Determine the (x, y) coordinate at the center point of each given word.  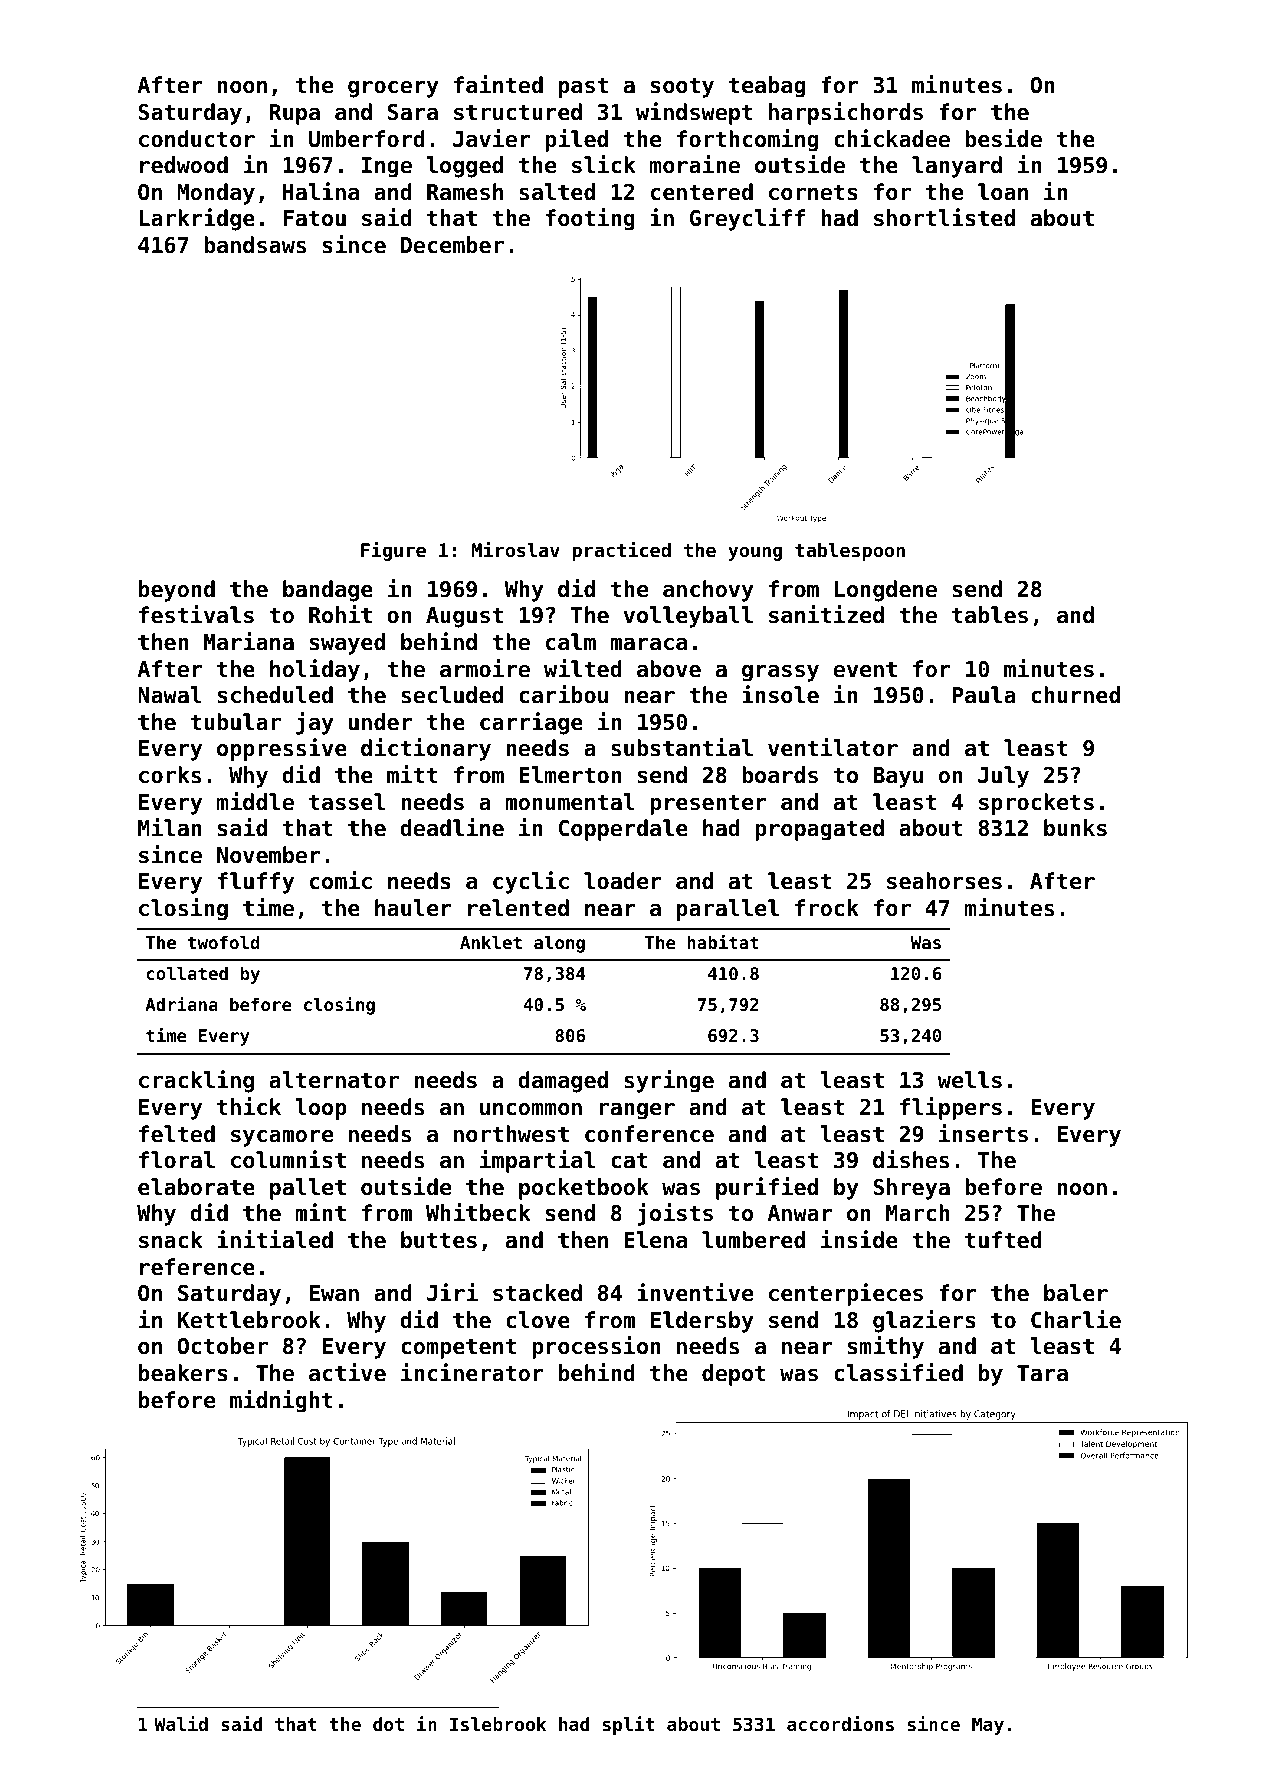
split (628, 1725)
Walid (181, 1723)
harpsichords (846, 113)
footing (590, 219)
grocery (393, 89)
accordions (840, 1723)
